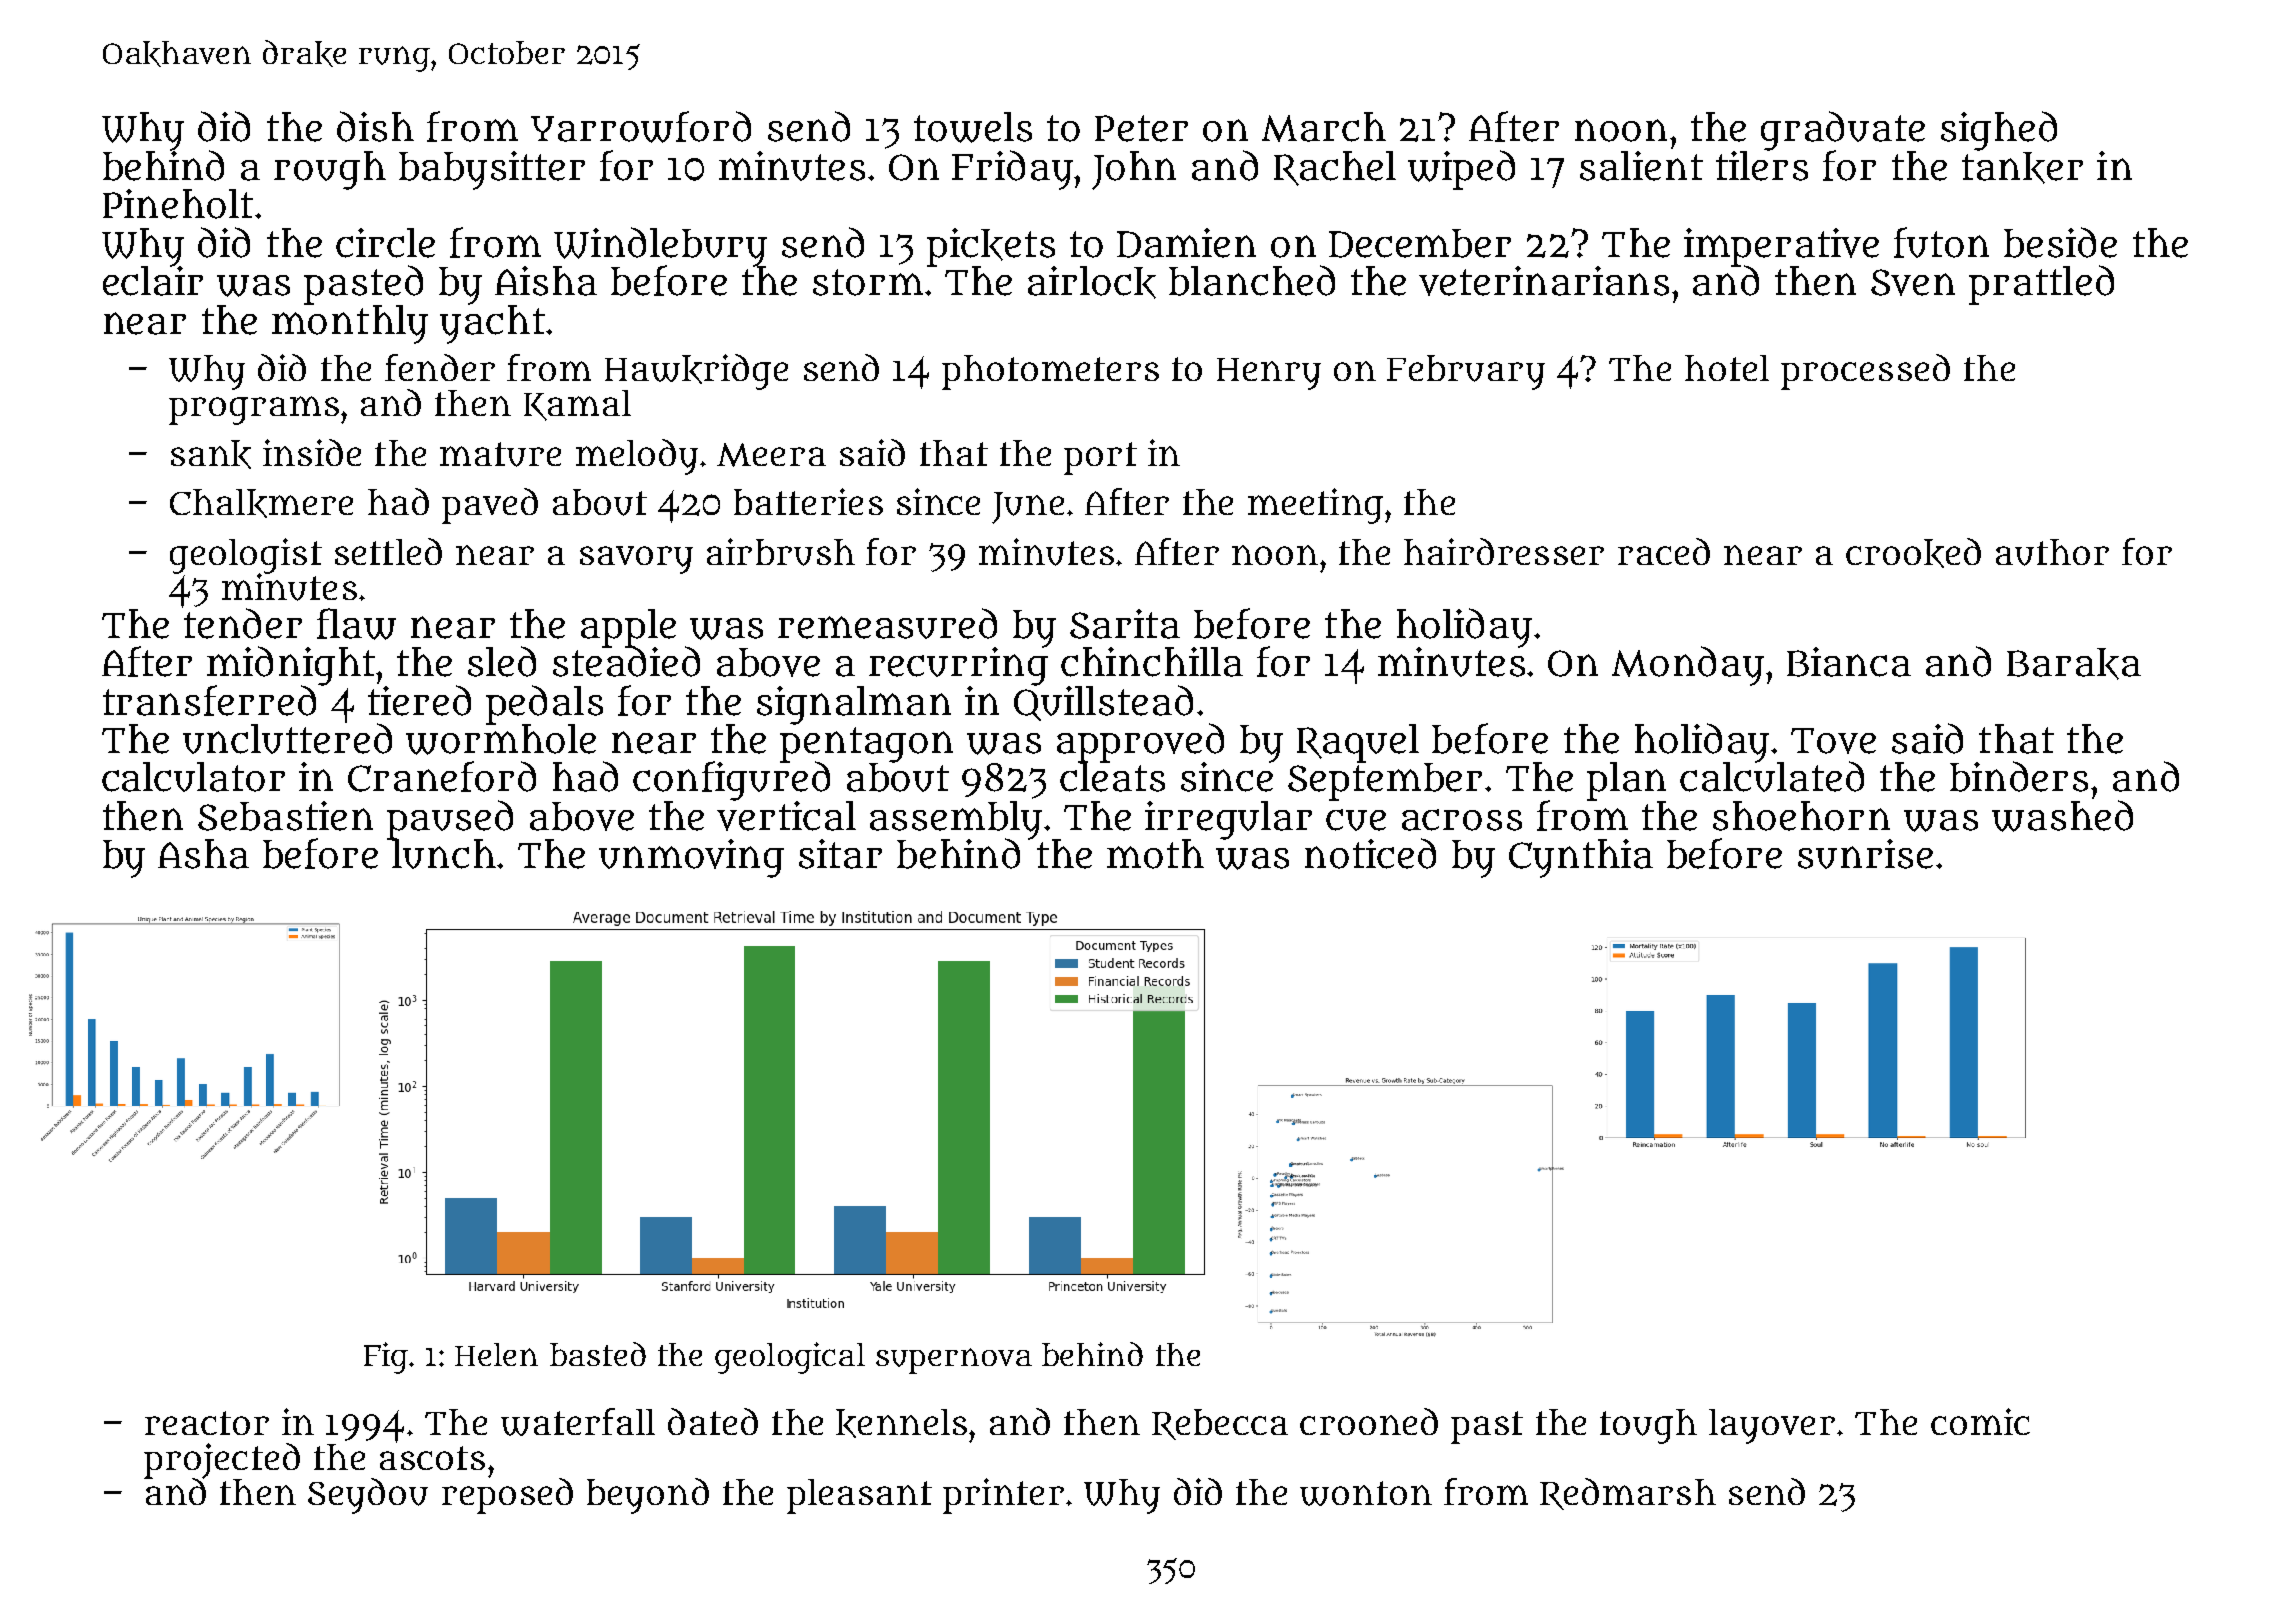  Describe the element at coordinates (1141, 128) in the screenshot. I see `Peter` at that location.
